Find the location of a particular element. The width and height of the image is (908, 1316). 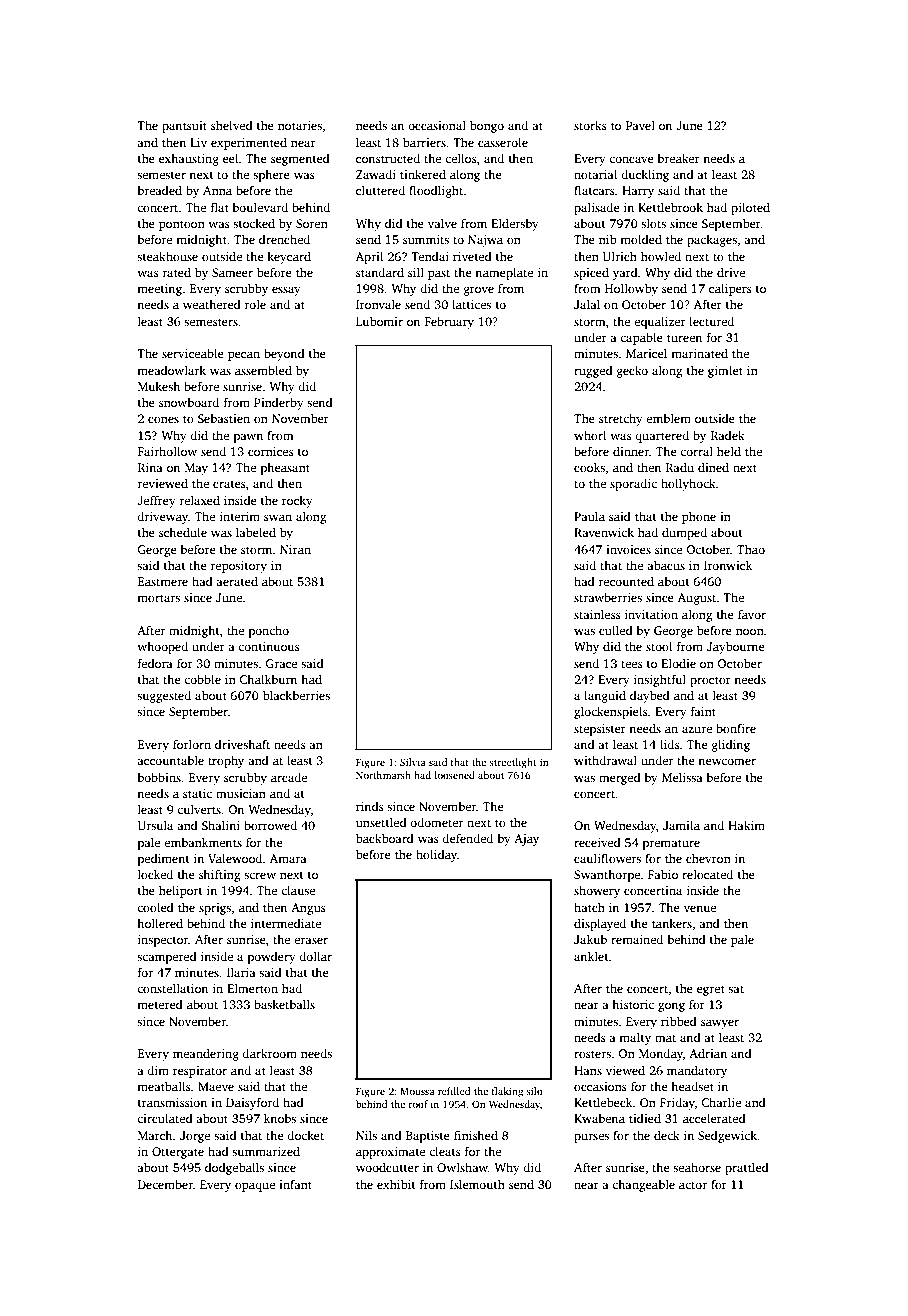

Islemouth is located at coordinates (477, 1184).
